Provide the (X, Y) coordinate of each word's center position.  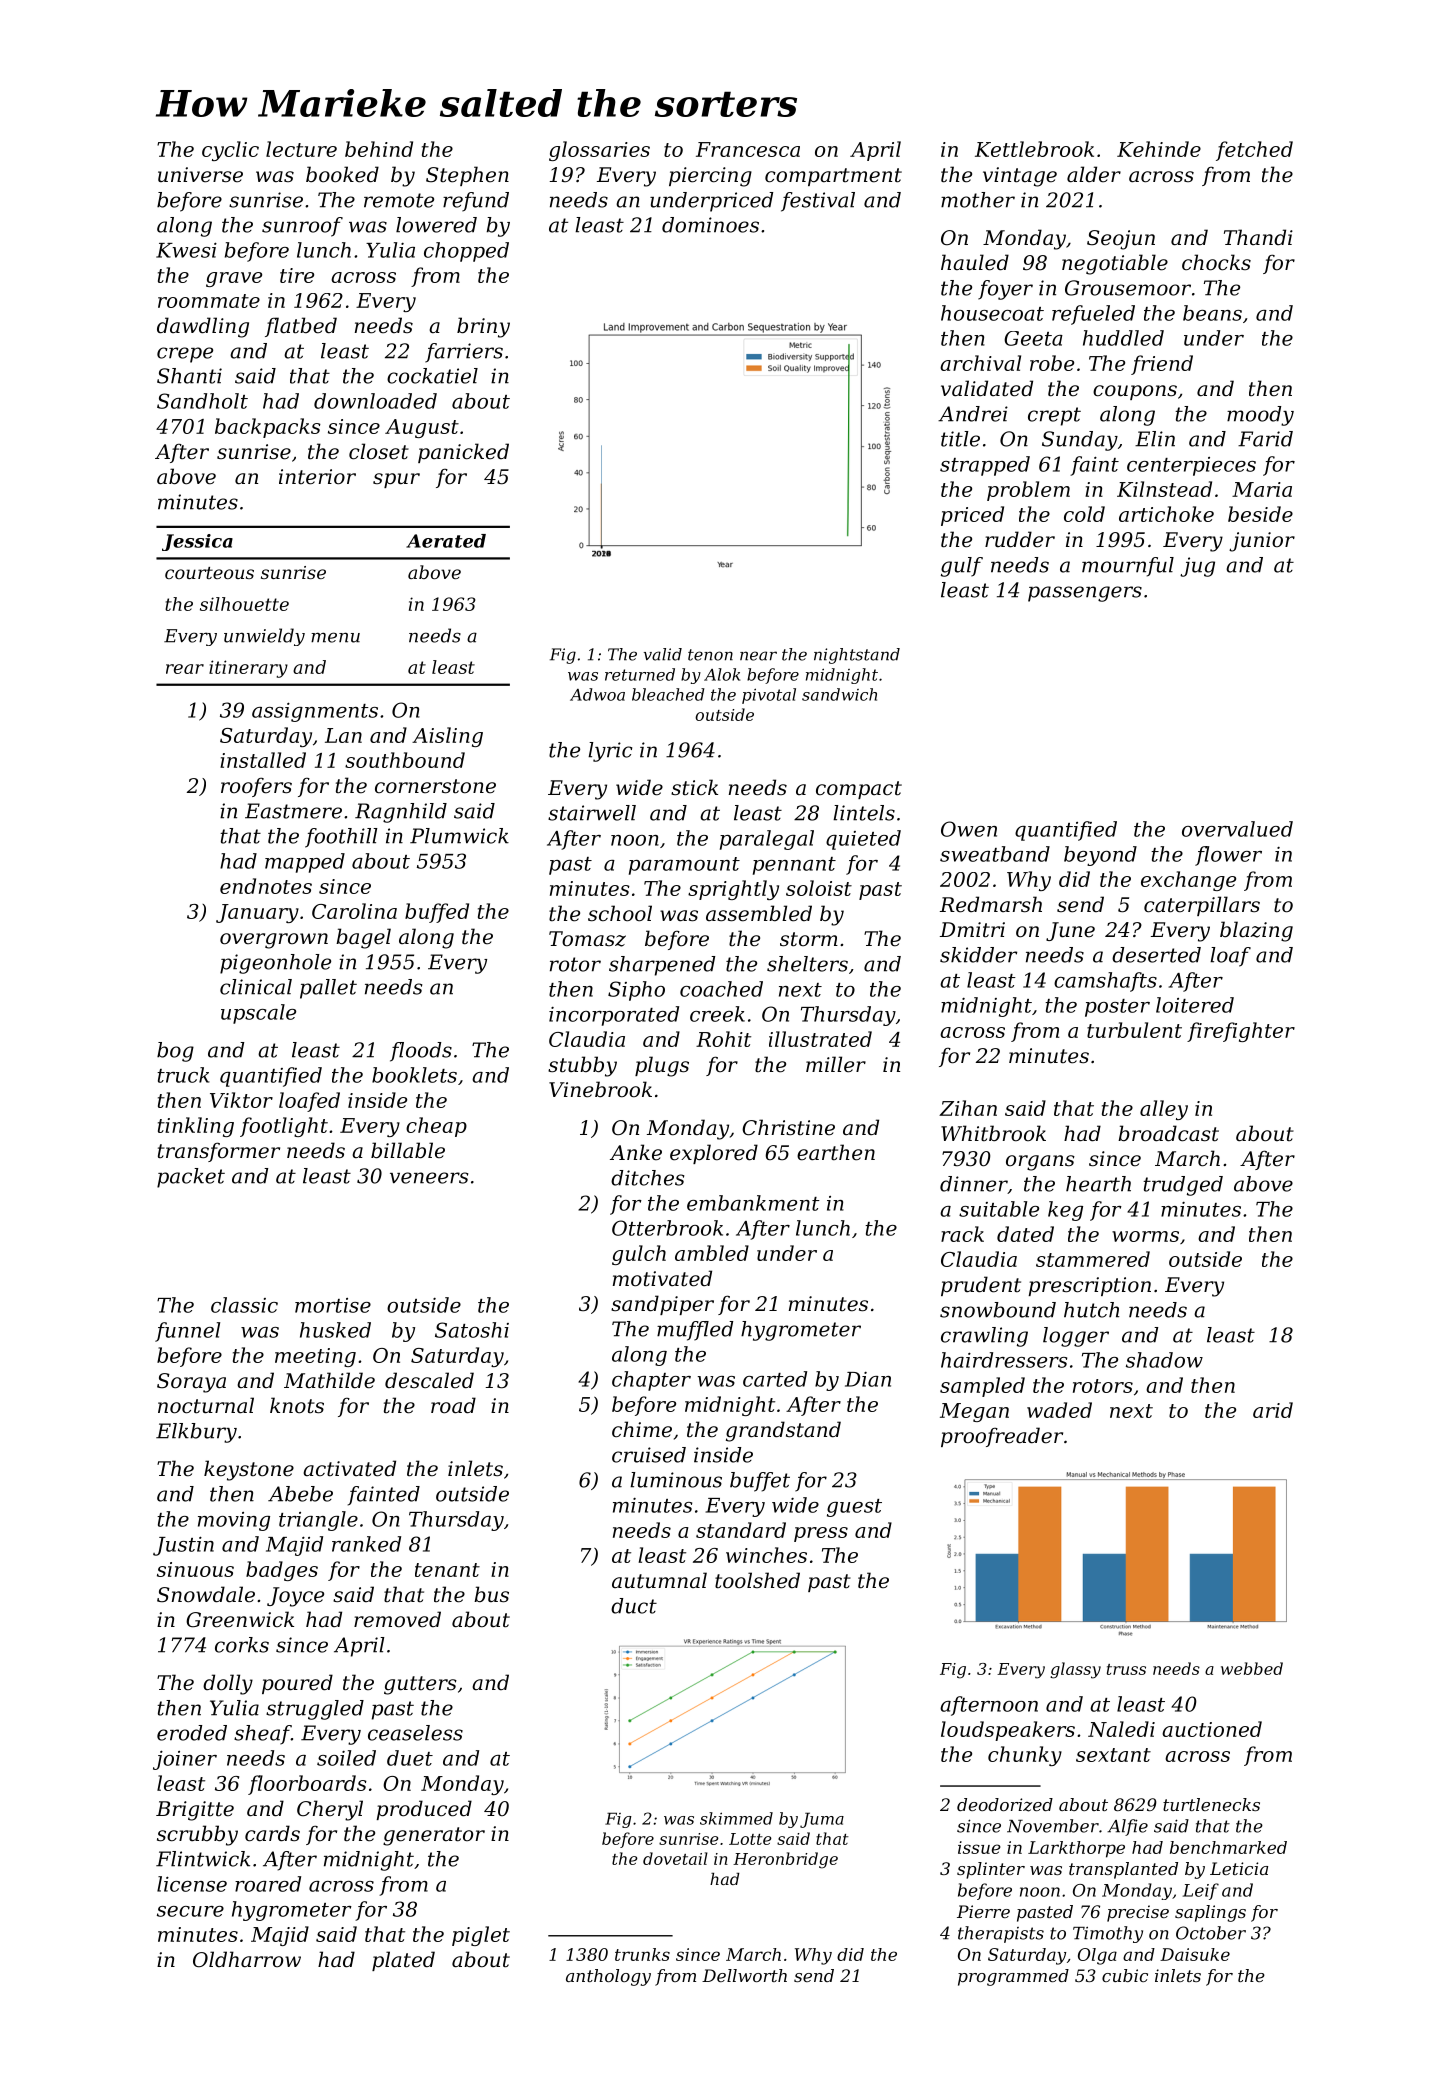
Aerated (446, 541)
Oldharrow (247, 1959)
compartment (833, 177)
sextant (1113, 1755)
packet (191, 1178)
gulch (639, 1255)
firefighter (1241, 1032)
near (758, 656)
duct (634, 1606)
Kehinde (1159, 149)
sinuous (195, 1569)
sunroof (302, 227)
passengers (1085, 594)
